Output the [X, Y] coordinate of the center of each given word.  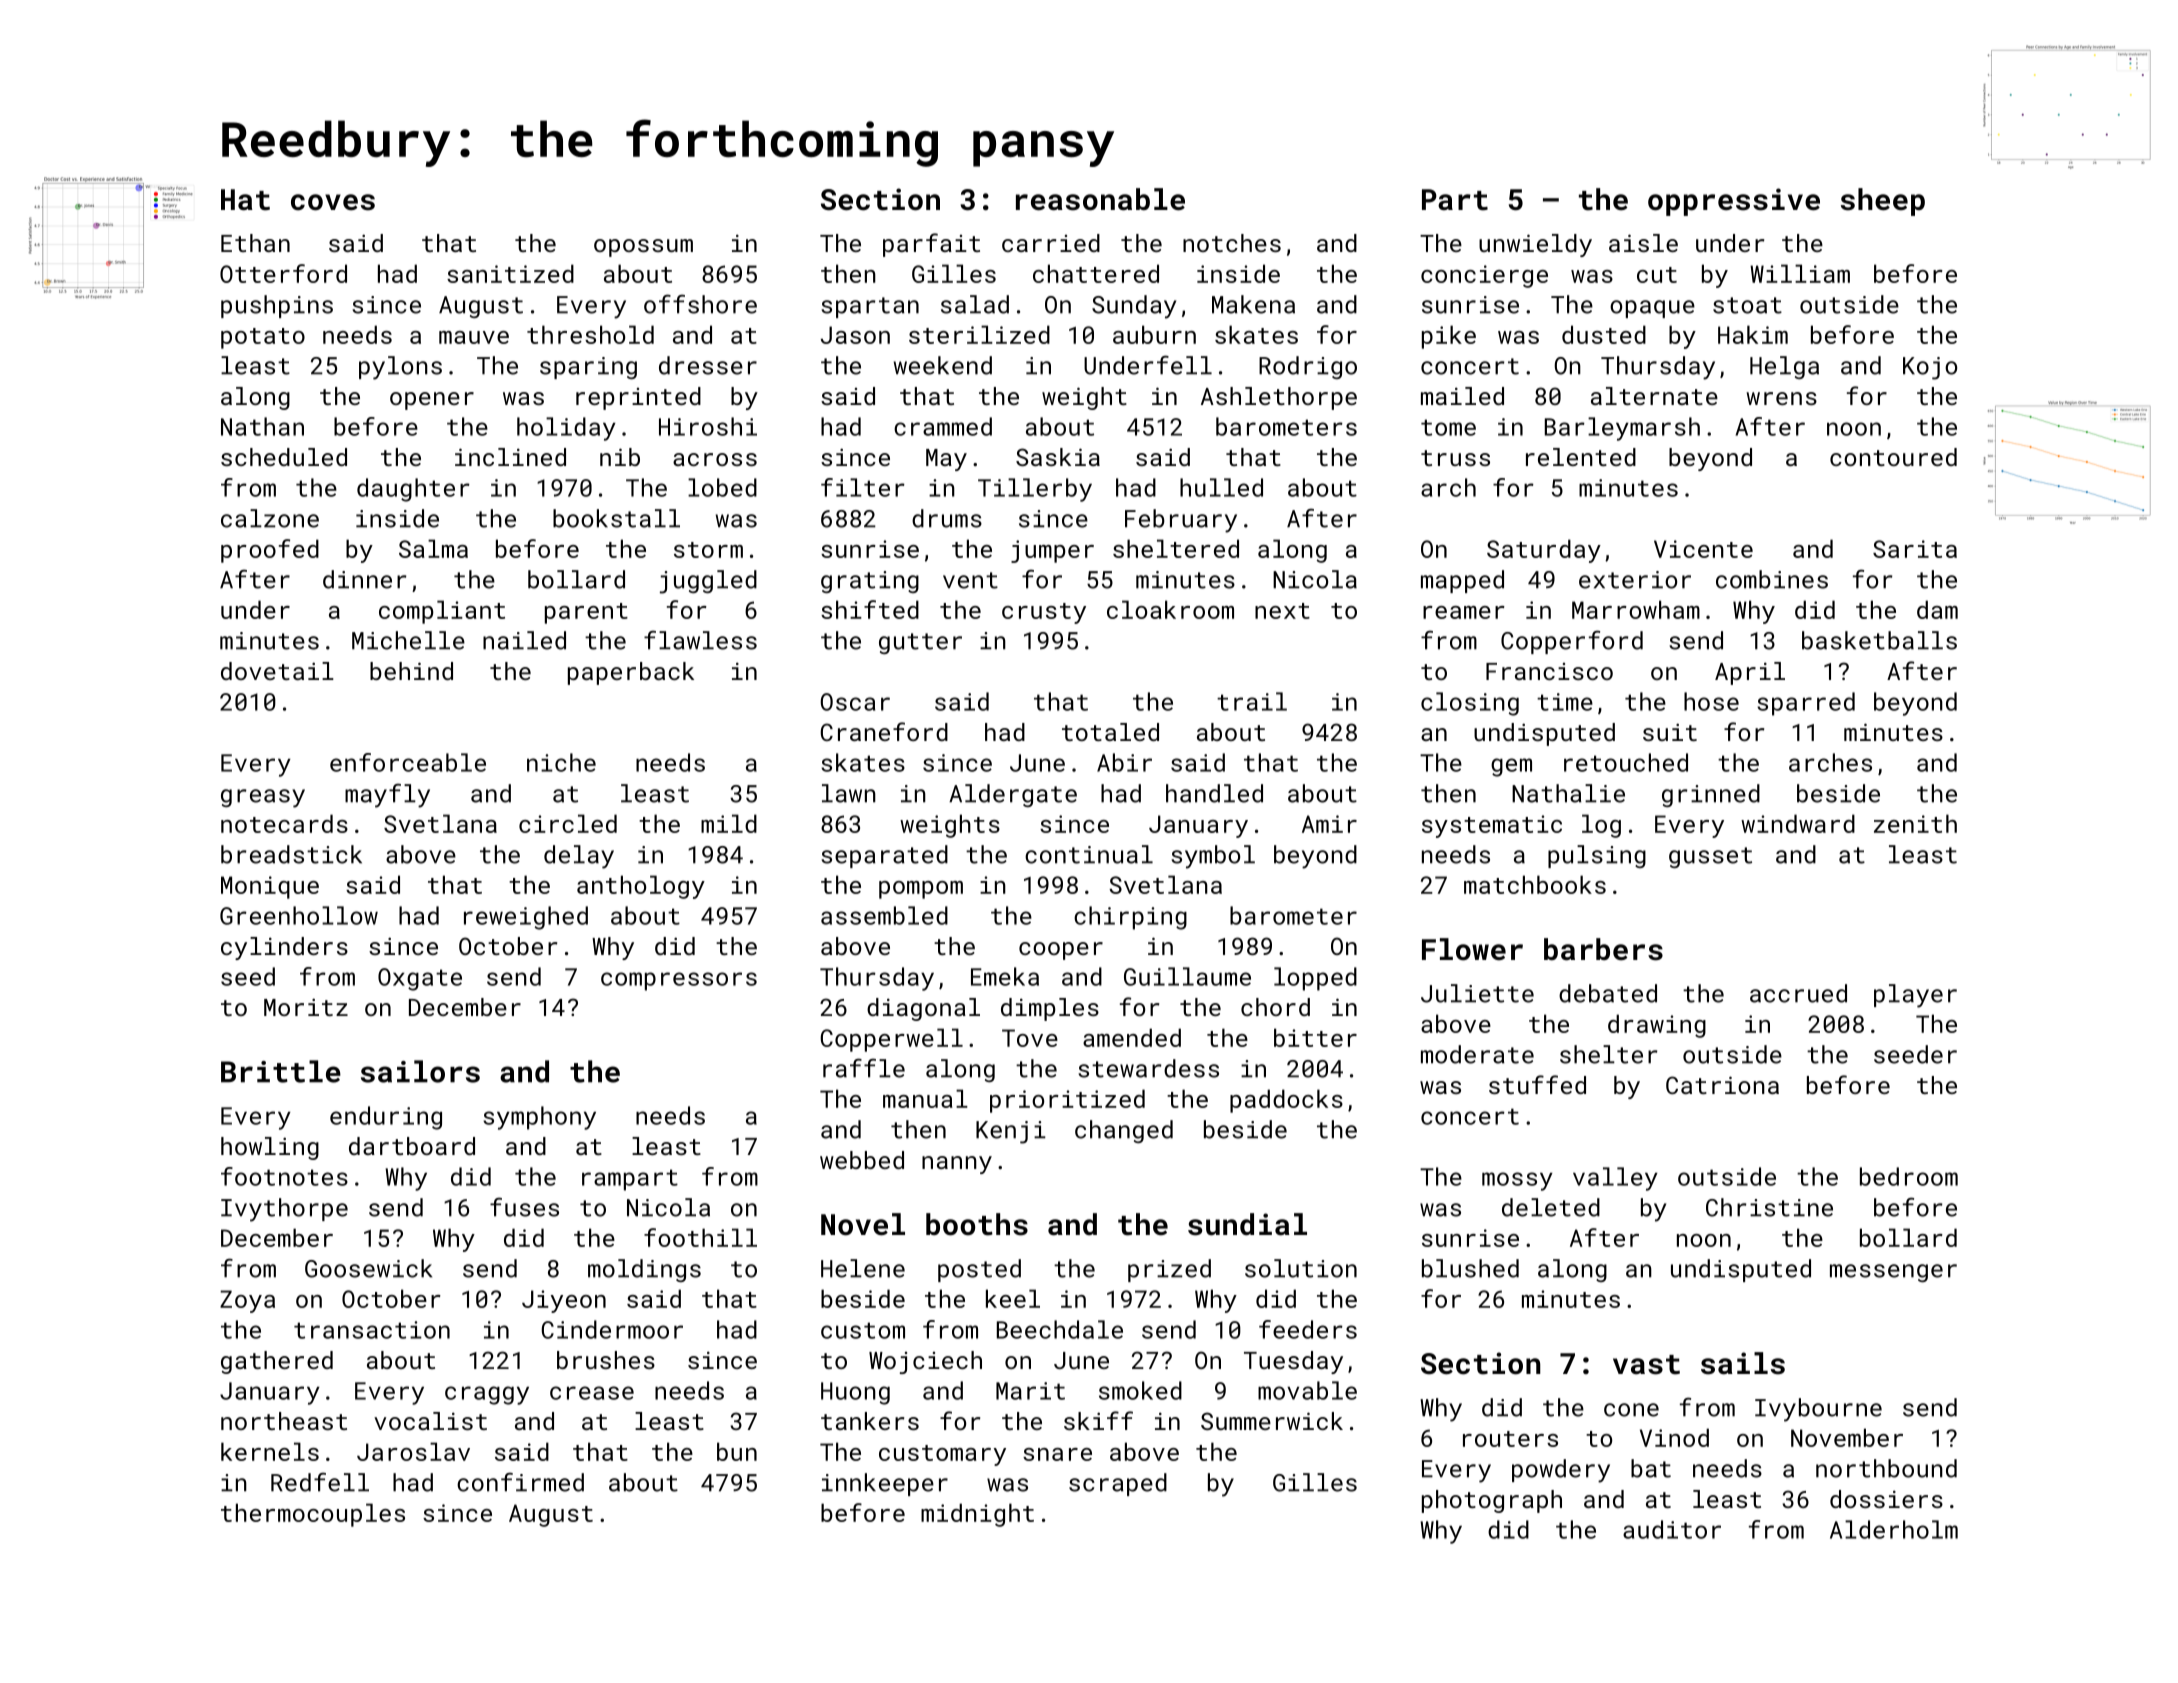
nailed [524, 640]
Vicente [1703, 549]
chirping [1130, 918]
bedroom [1909, 1176]
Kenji [1011, 1132]
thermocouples [313, 1515]
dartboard [412, 1146]
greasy [263, 798]
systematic [1492, 826]
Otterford [283, 273]
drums [947, 518]
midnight [977, 1515]
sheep [1883, 202]
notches [1232, 243]
